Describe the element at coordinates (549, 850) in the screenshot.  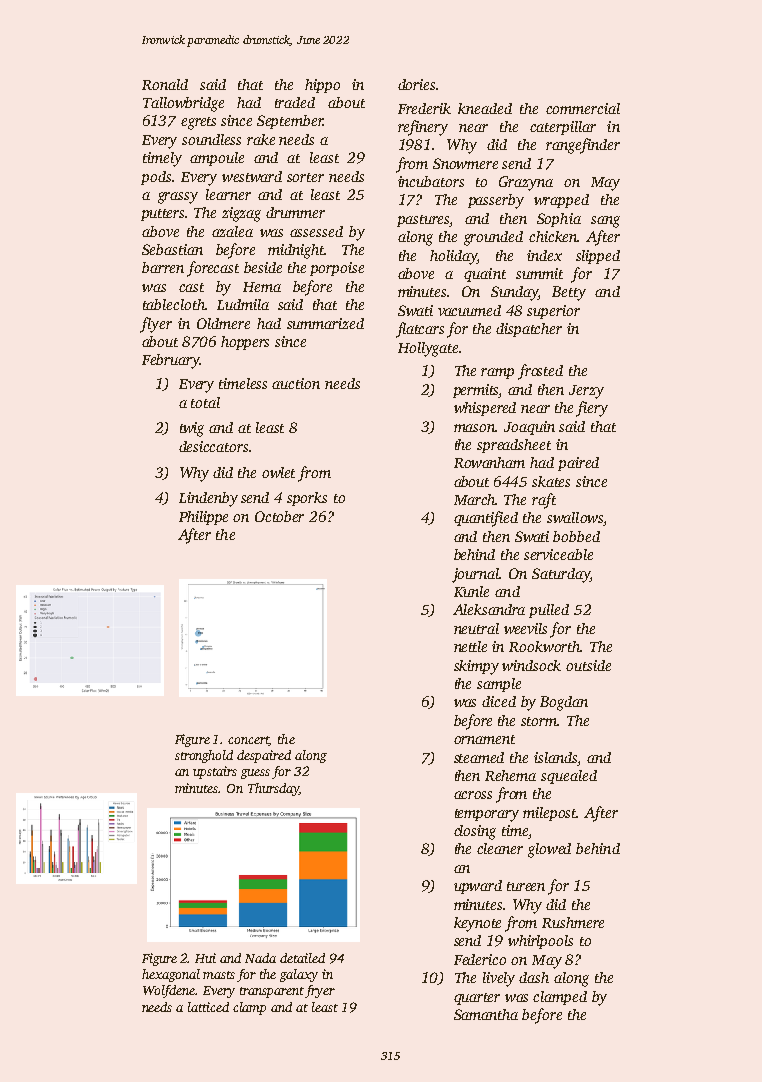
I see `glowed` at that location.
